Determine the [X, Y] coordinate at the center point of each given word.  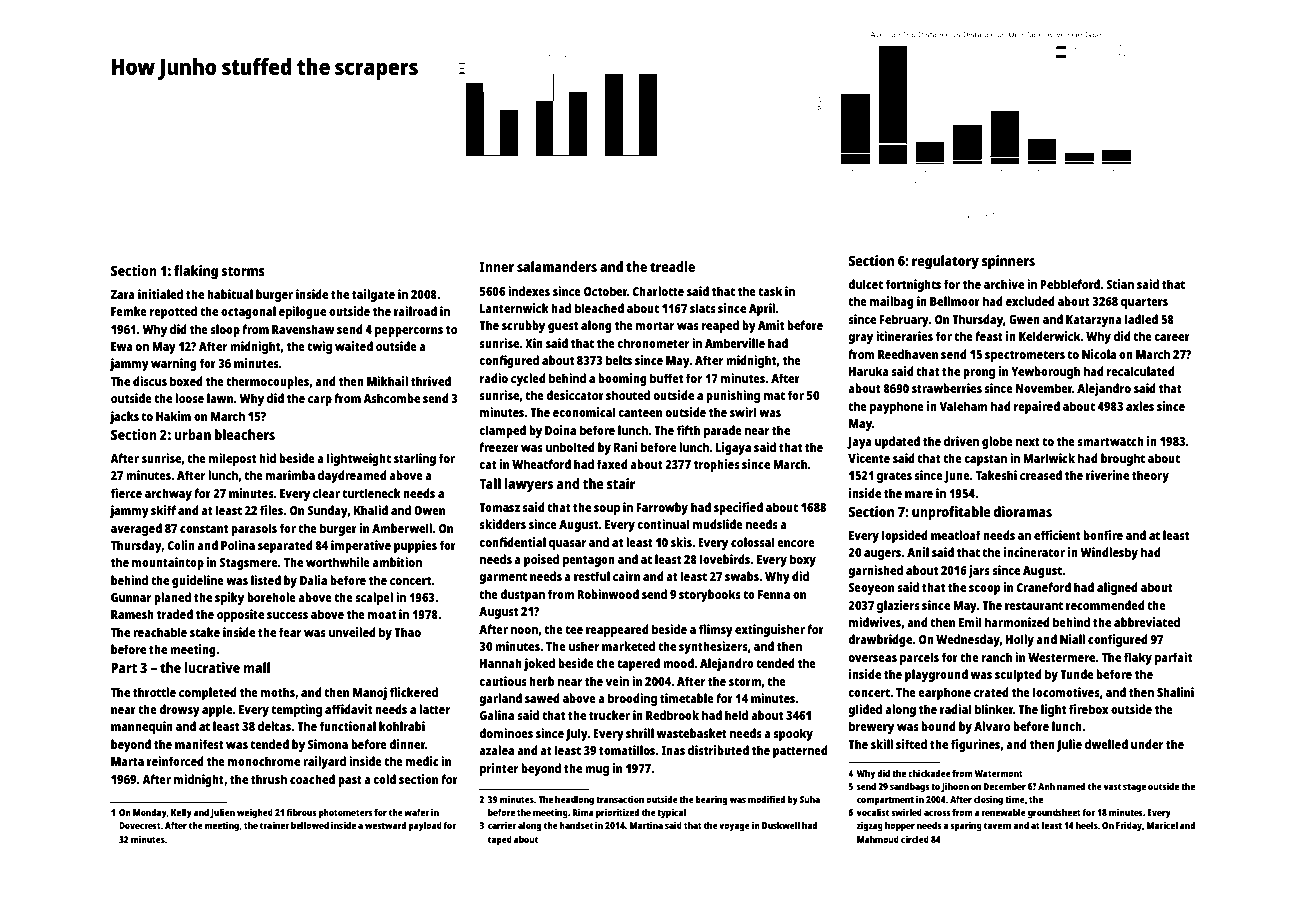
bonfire [1103, 535]
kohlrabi [402, 726]
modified [766, 799]
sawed [542, 698]
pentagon [589, 561]
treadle [672, 266]
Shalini [1175, 692]
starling [415, 459]
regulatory [945, 262]
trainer [274, 825]
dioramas [1023, 511]
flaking [196, 272]
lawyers [528, 485]
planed [172, 598]
